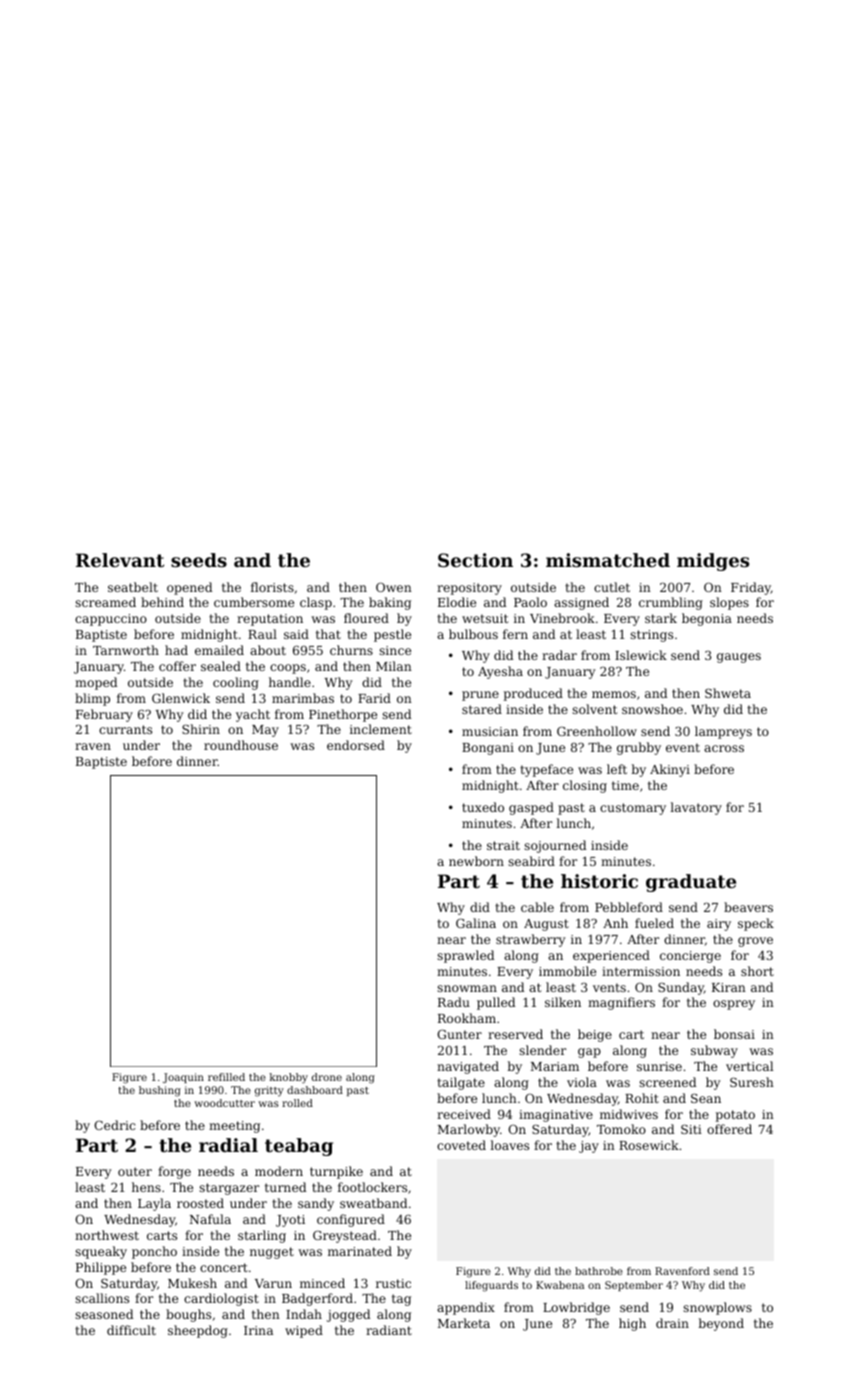  I want to click on magnifiers, so click(621, 1003).
